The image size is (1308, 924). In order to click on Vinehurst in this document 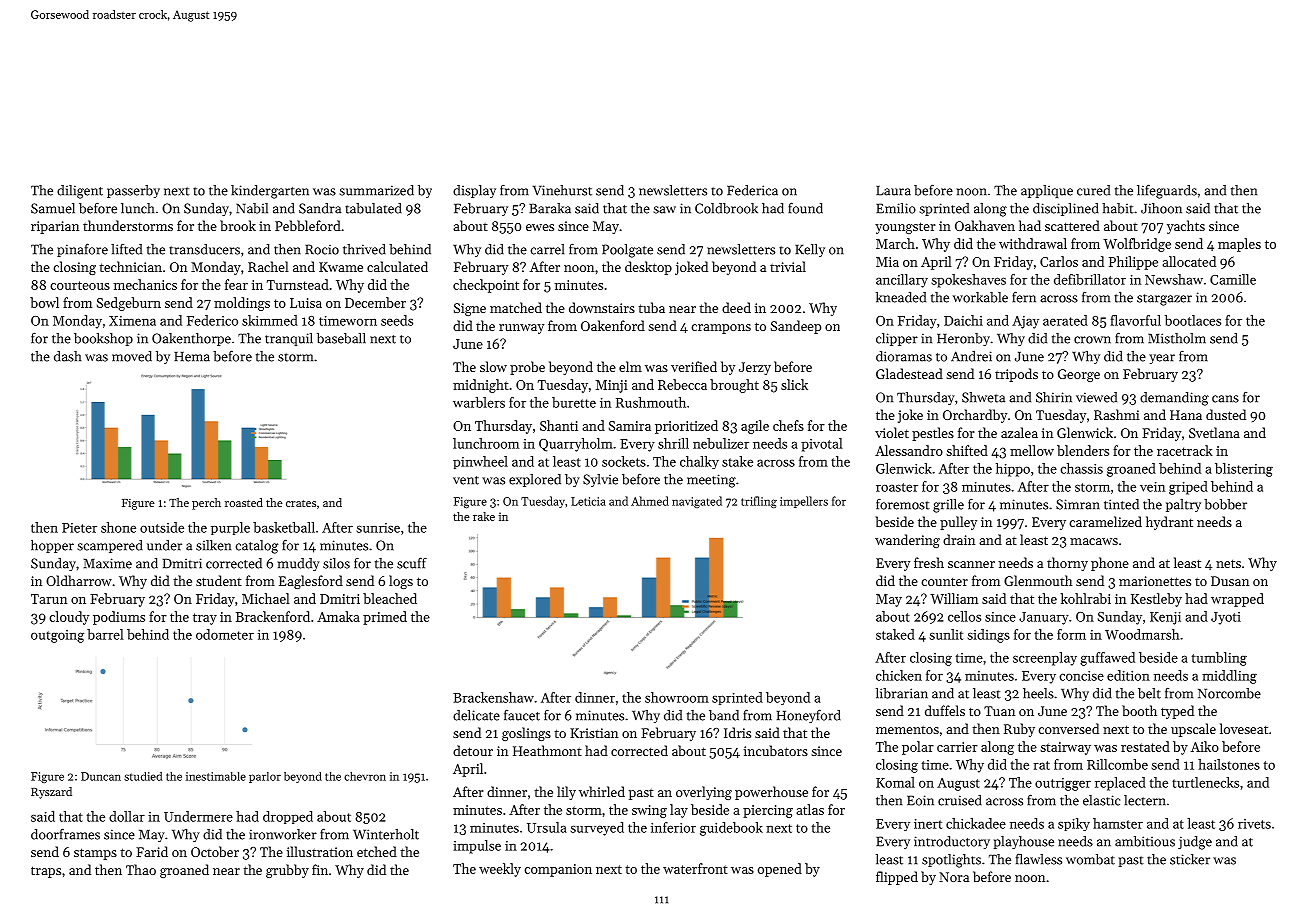, I will do `click(562, 190)`.
